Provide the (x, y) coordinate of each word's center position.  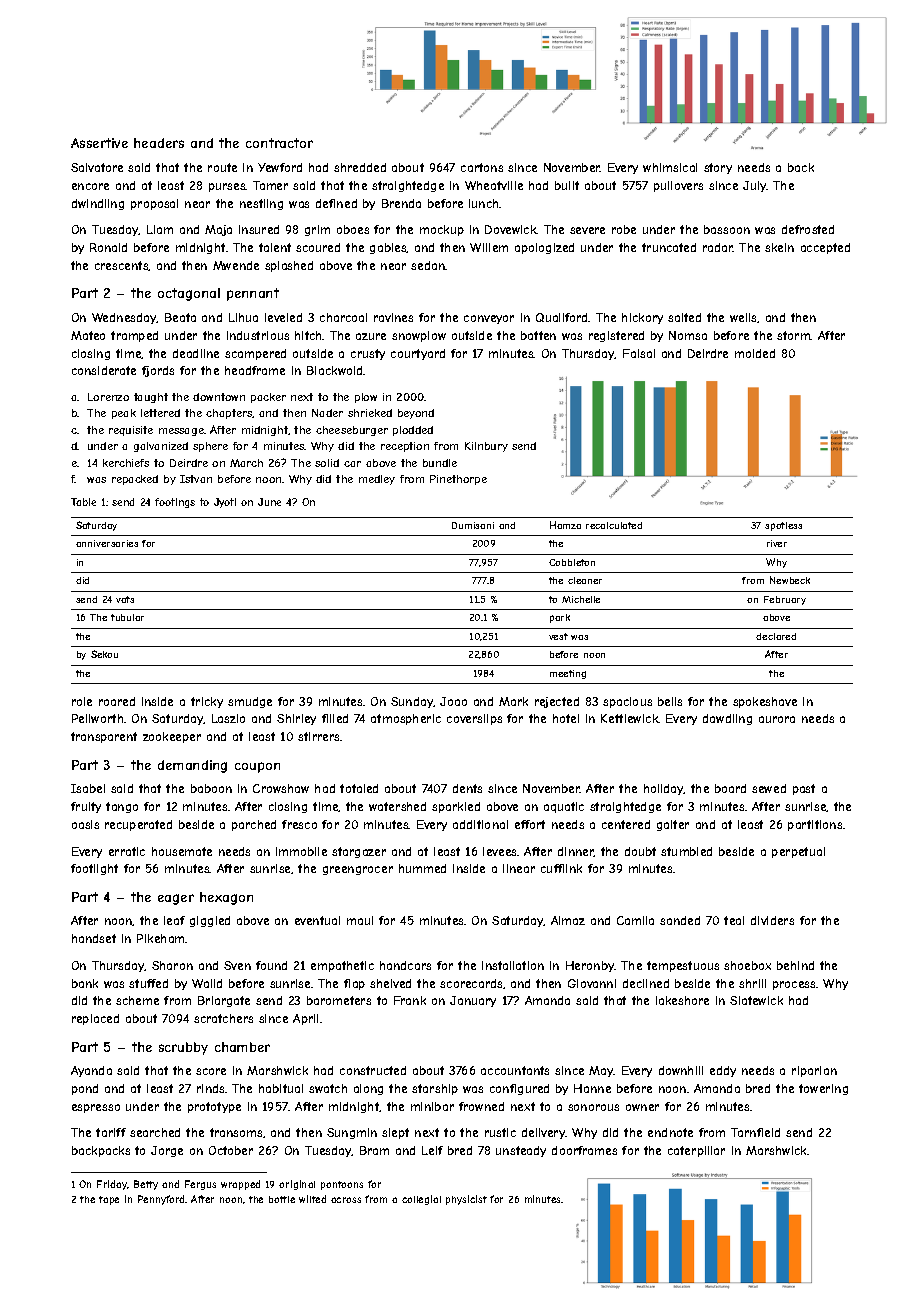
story (718, 168)
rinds (210, 1088)
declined (646, 983)
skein (779, 247)
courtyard (418, 354)
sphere (210, 447)
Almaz (568, 920)
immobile (301, 851)
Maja (218, 230)
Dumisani (473, 525)
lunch (484, 203)
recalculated (614, 525)
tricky (207, 702)
